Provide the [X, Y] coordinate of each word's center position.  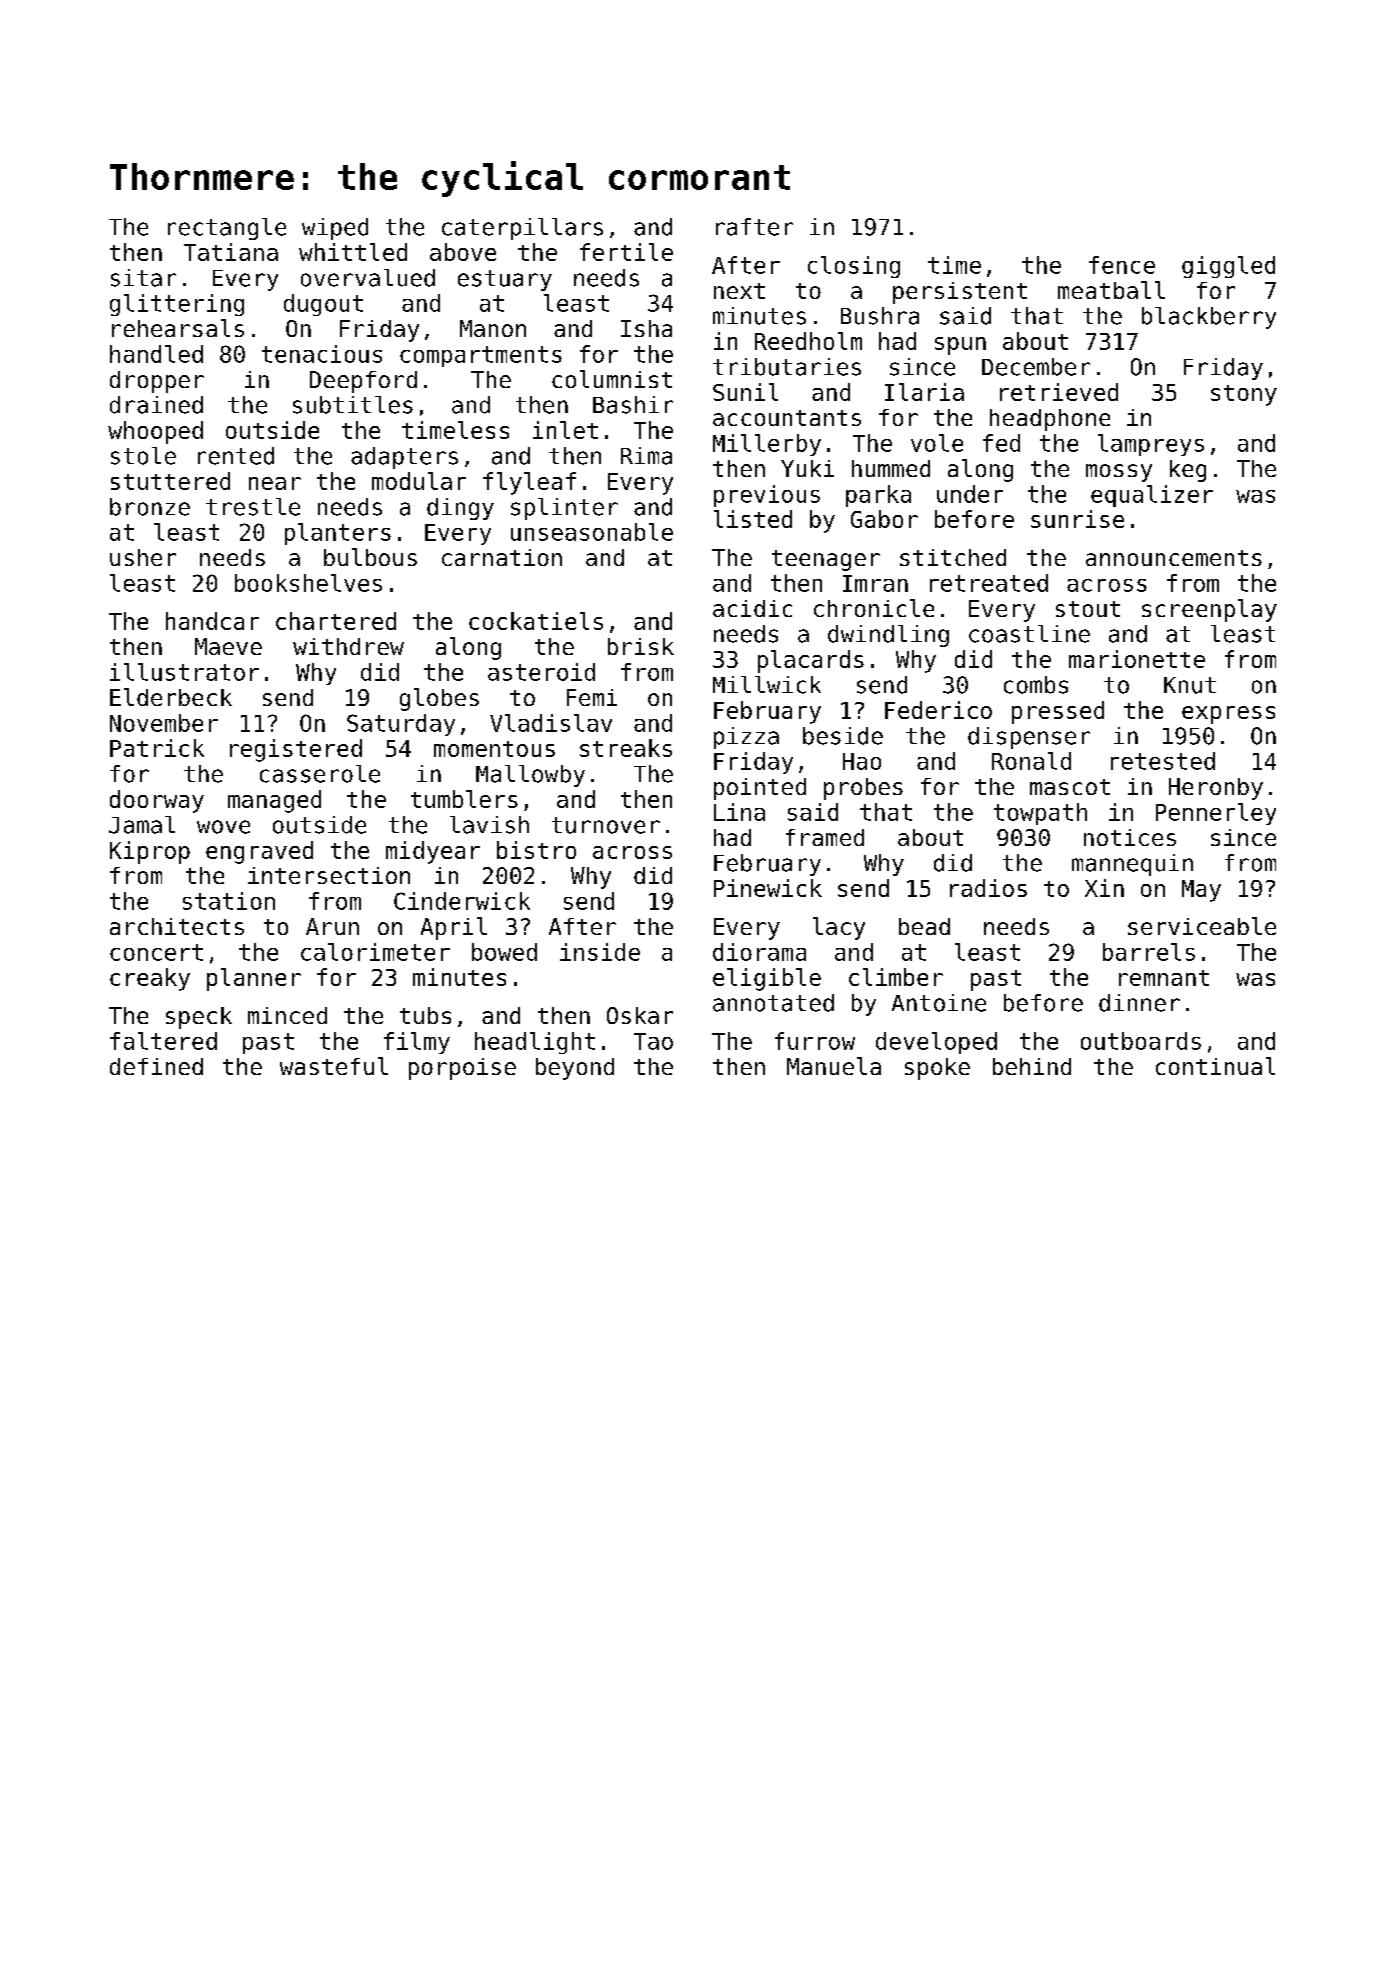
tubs [425, 1015]
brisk [641, 646]
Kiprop [150, 852]
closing [854, 267]
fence [1122, 265]
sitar [143, 278]
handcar [212, 621]
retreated [989, 583]
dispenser [1029, 738]
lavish [489, 825]
